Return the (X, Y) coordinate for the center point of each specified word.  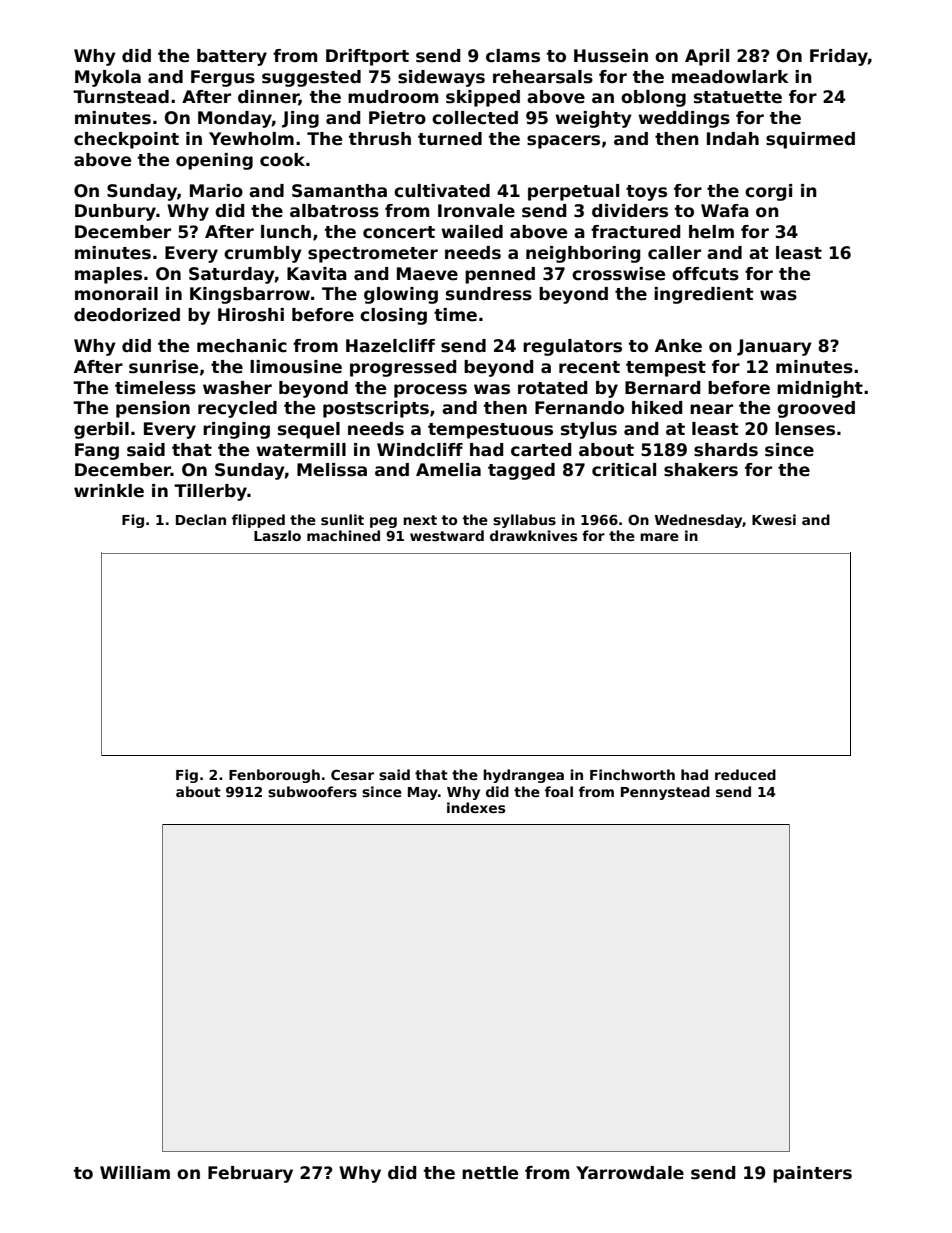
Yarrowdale (630, 1173)
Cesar (352, 774)
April (707, 57)
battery (232, 57)
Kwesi (774, 519)
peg (383, 522)
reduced (745, 774)
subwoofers (312, 791)
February (250, 1174)
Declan (201, 519)
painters (812, 1174)
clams (513, 56)
